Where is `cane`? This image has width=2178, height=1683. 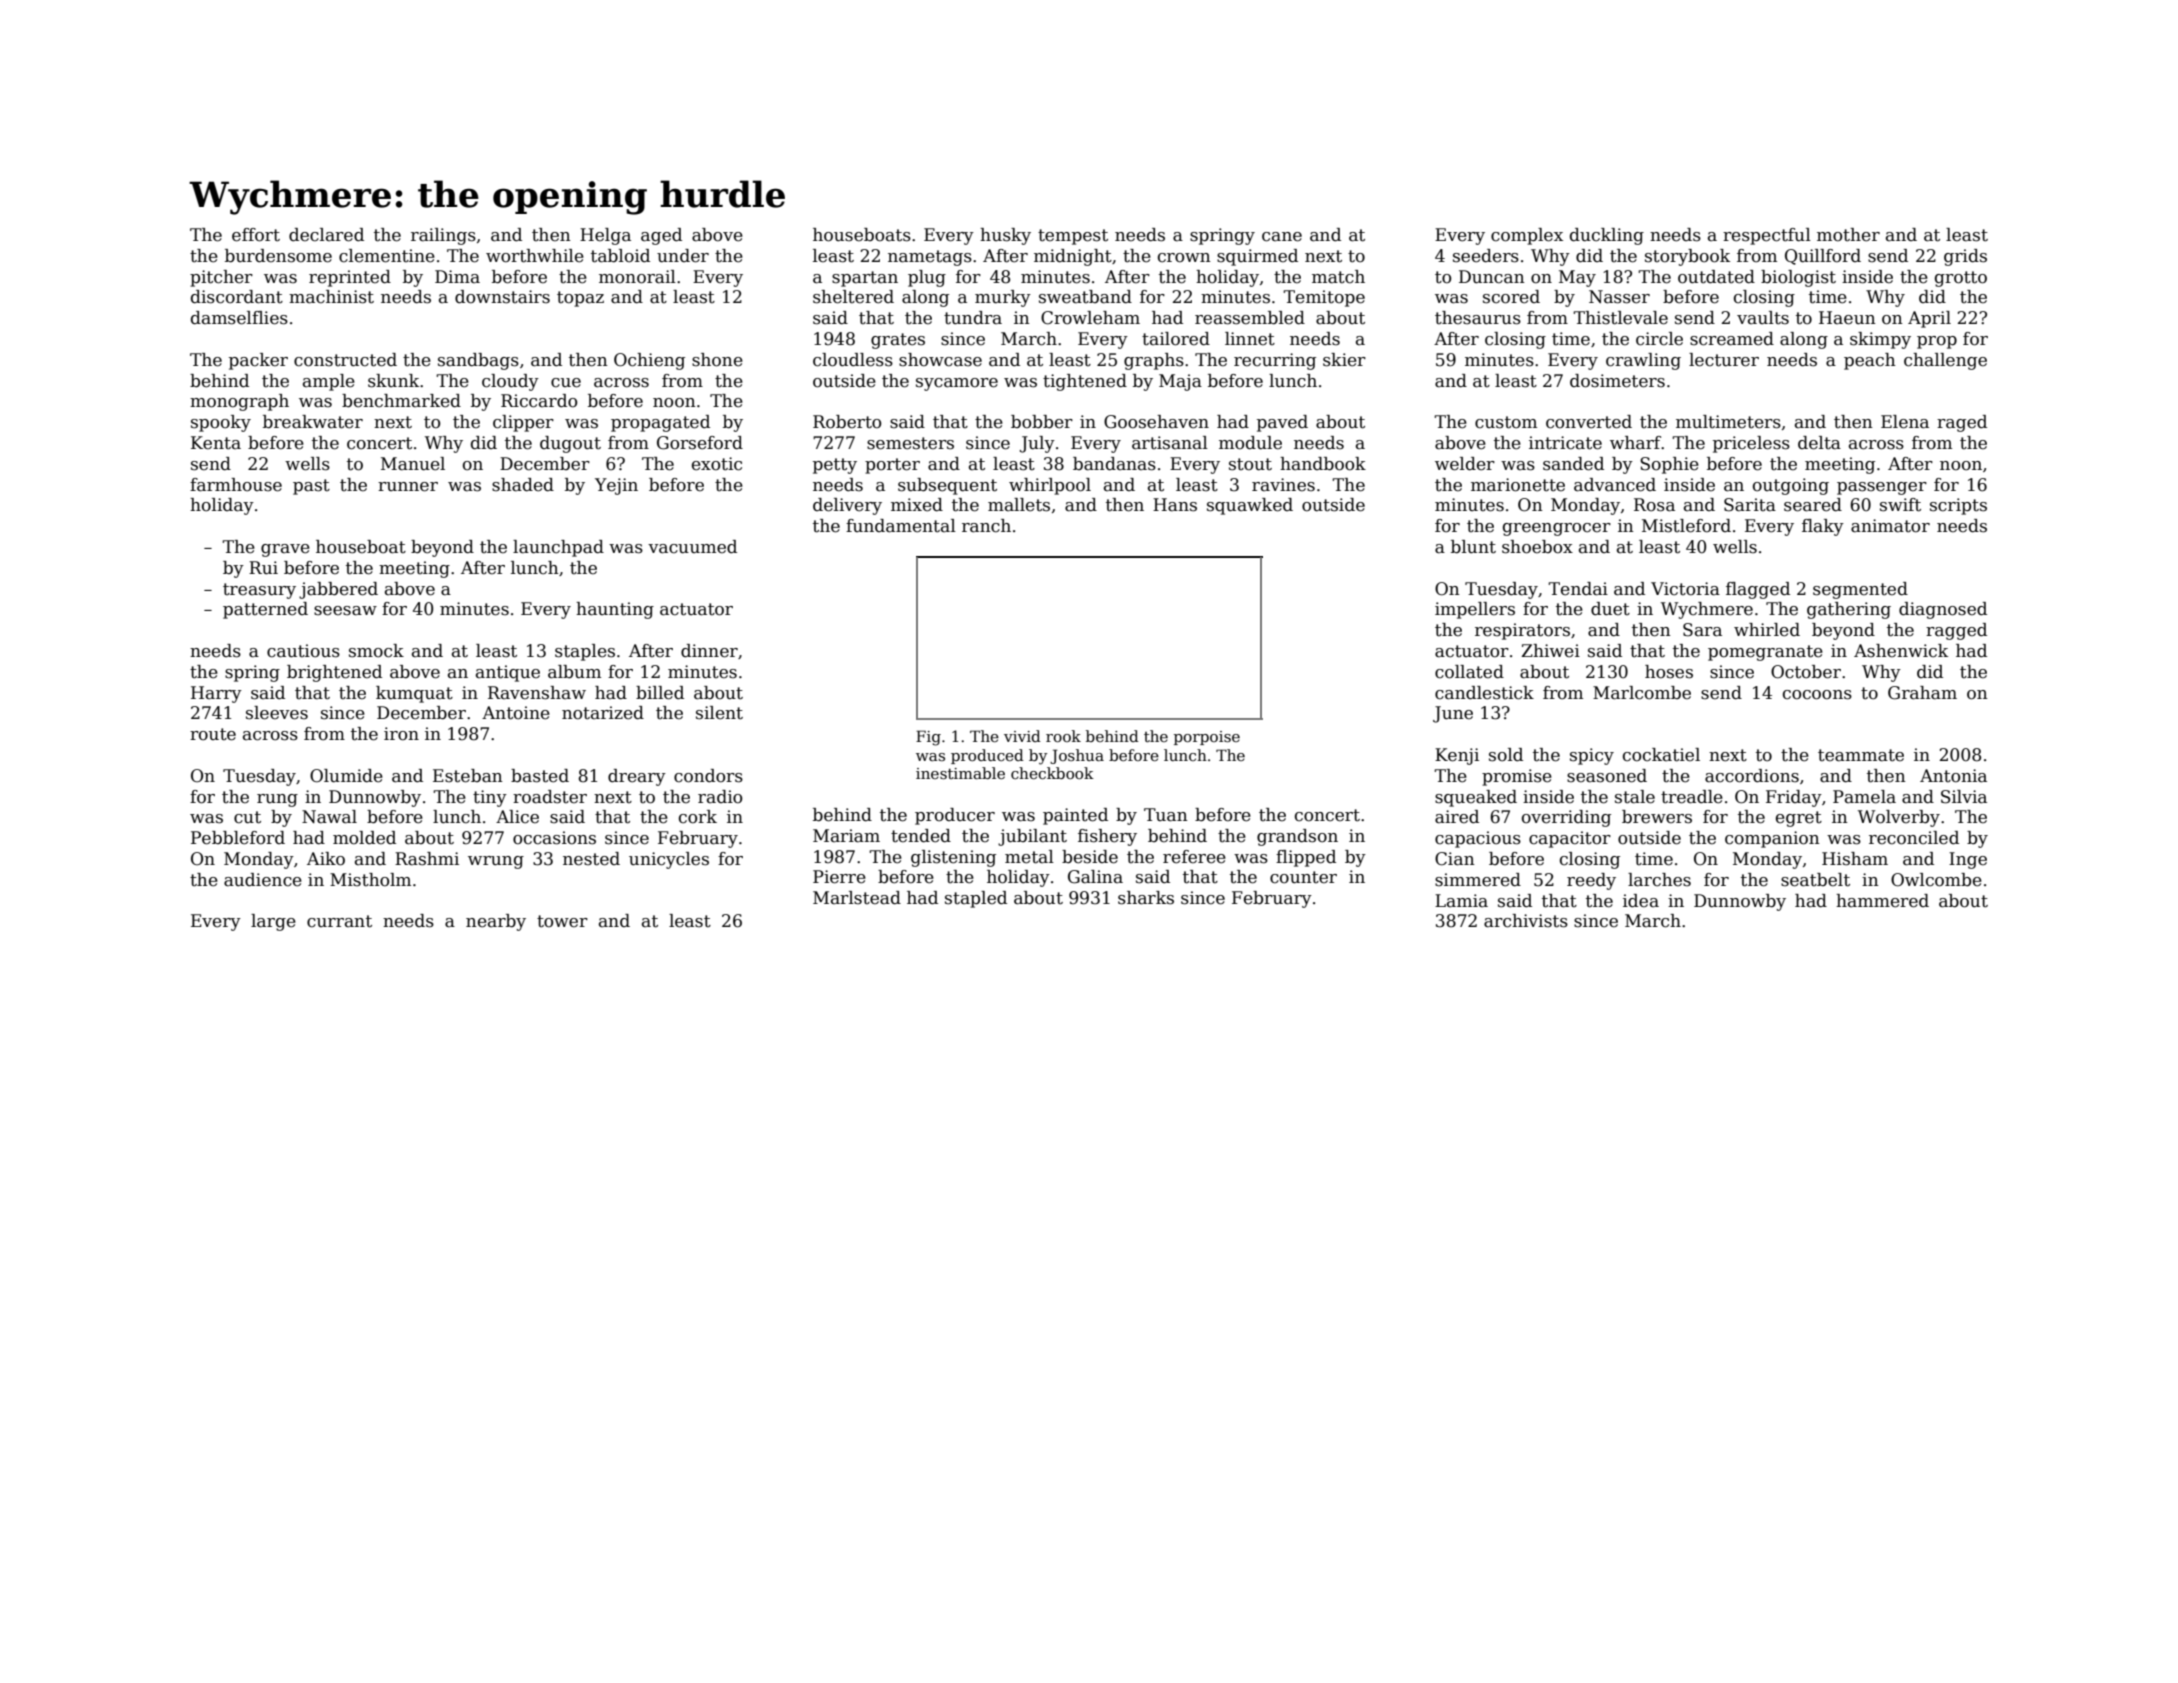
cane is located at coordinates (1282, 237).
